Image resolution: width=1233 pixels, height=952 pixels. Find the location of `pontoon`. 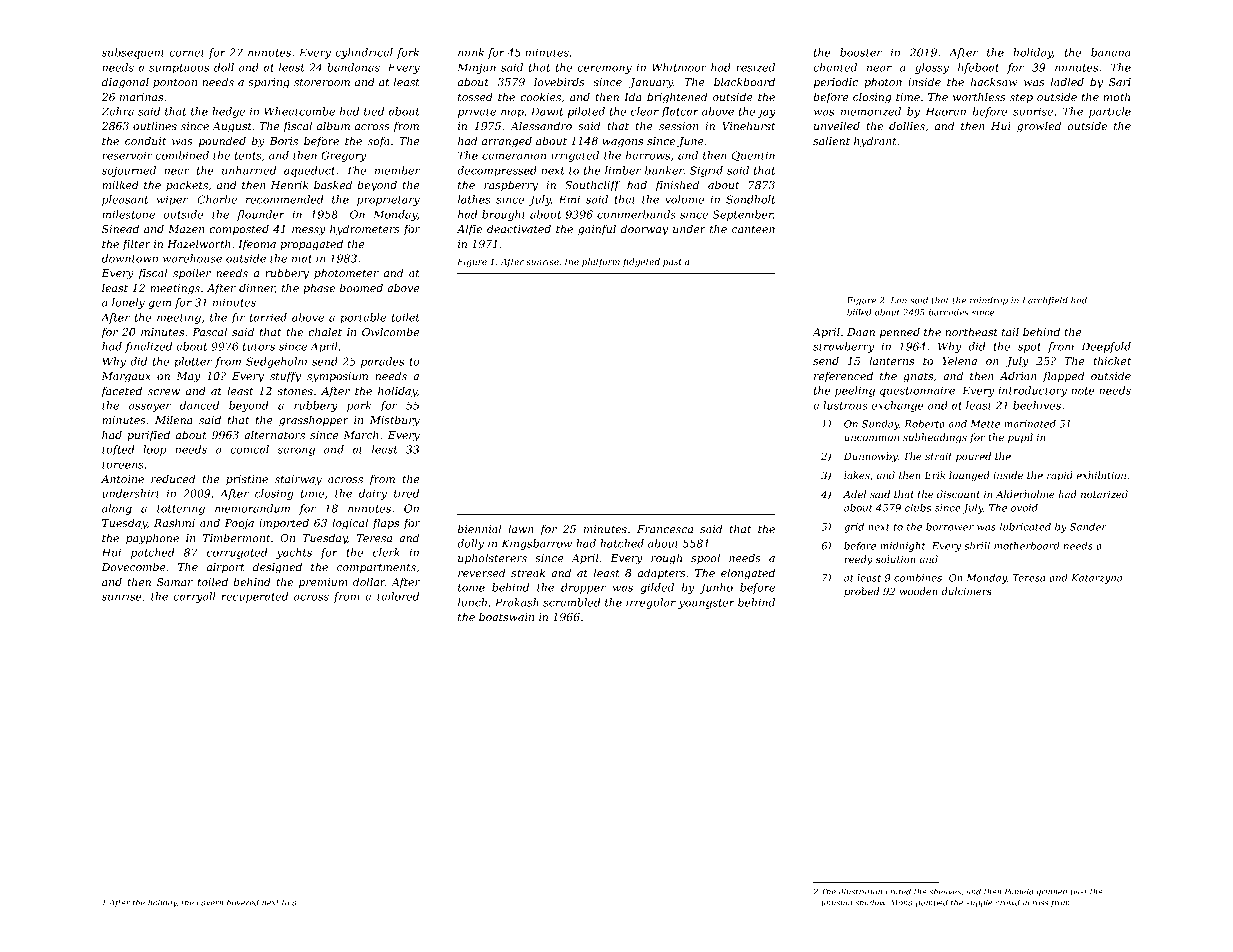

pontoon is located at coordinates (175, 83).
